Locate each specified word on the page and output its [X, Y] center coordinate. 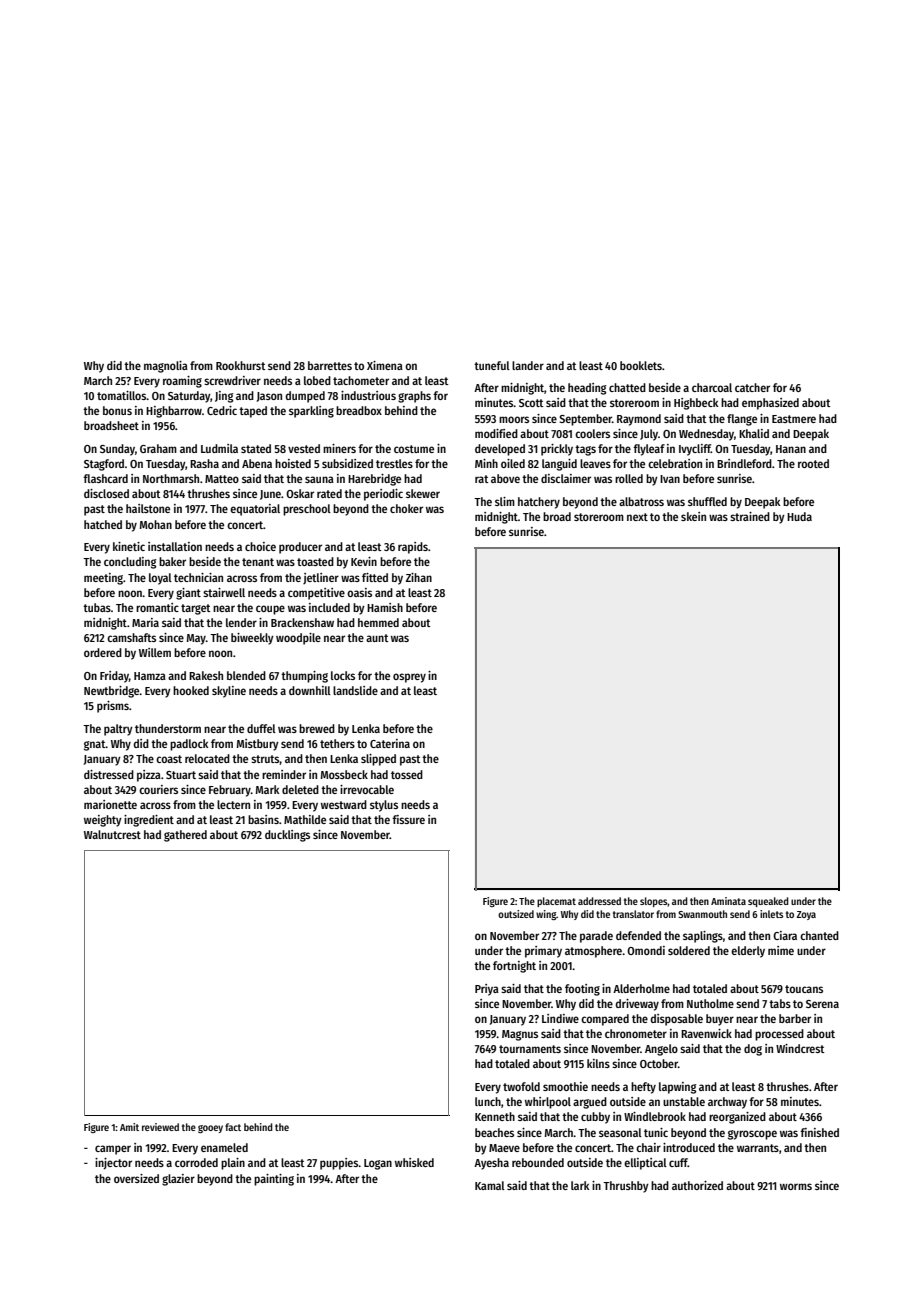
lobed [317, 380]
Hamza [150, 676]
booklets [641, 365]
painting [274, 1180]
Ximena [385, 365]
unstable [684, 1101]
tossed [407, 774]
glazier [178, 1180]
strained [750, 516]
